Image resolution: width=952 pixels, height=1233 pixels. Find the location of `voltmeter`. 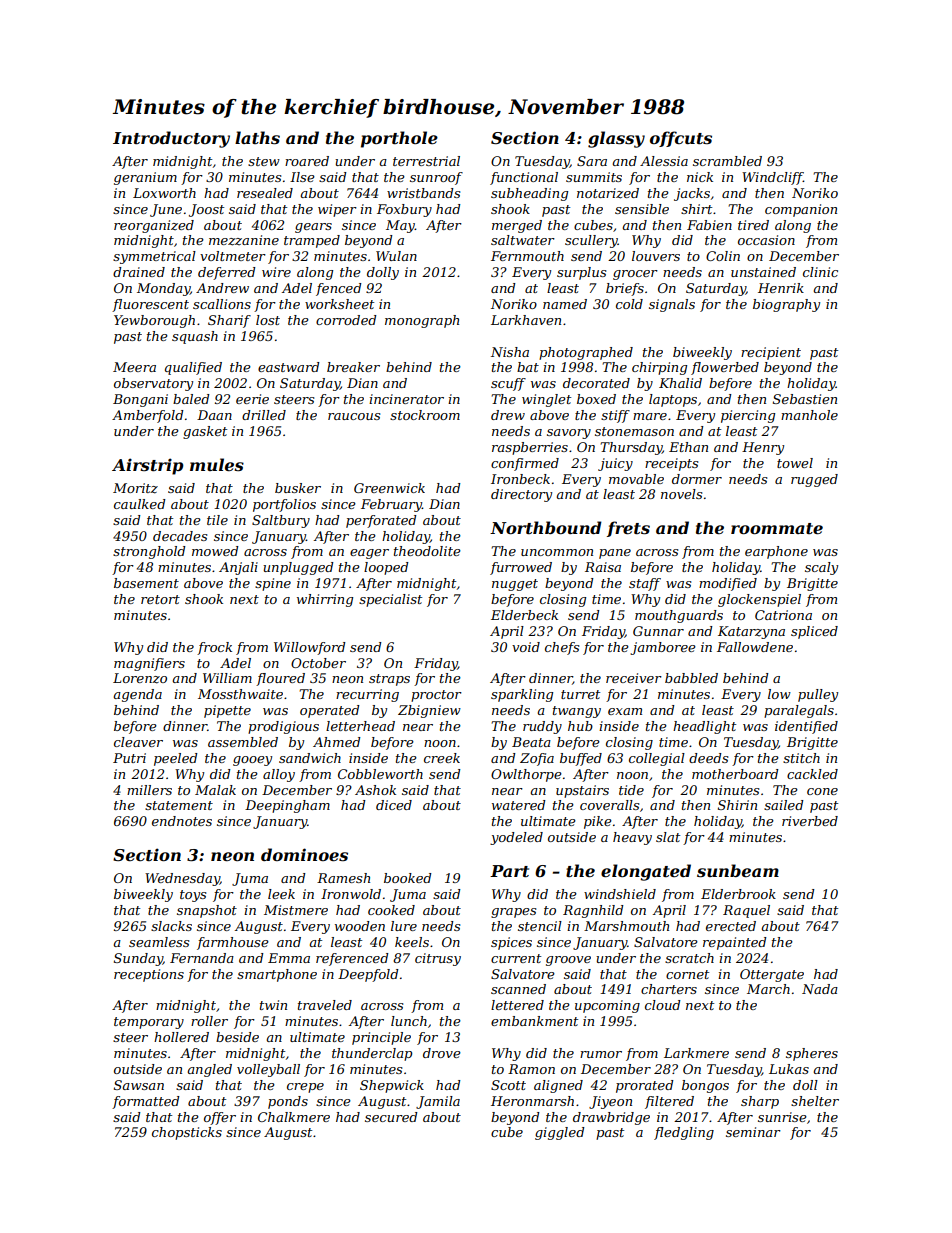

voltmeter is located at coordinates (233, 256).
